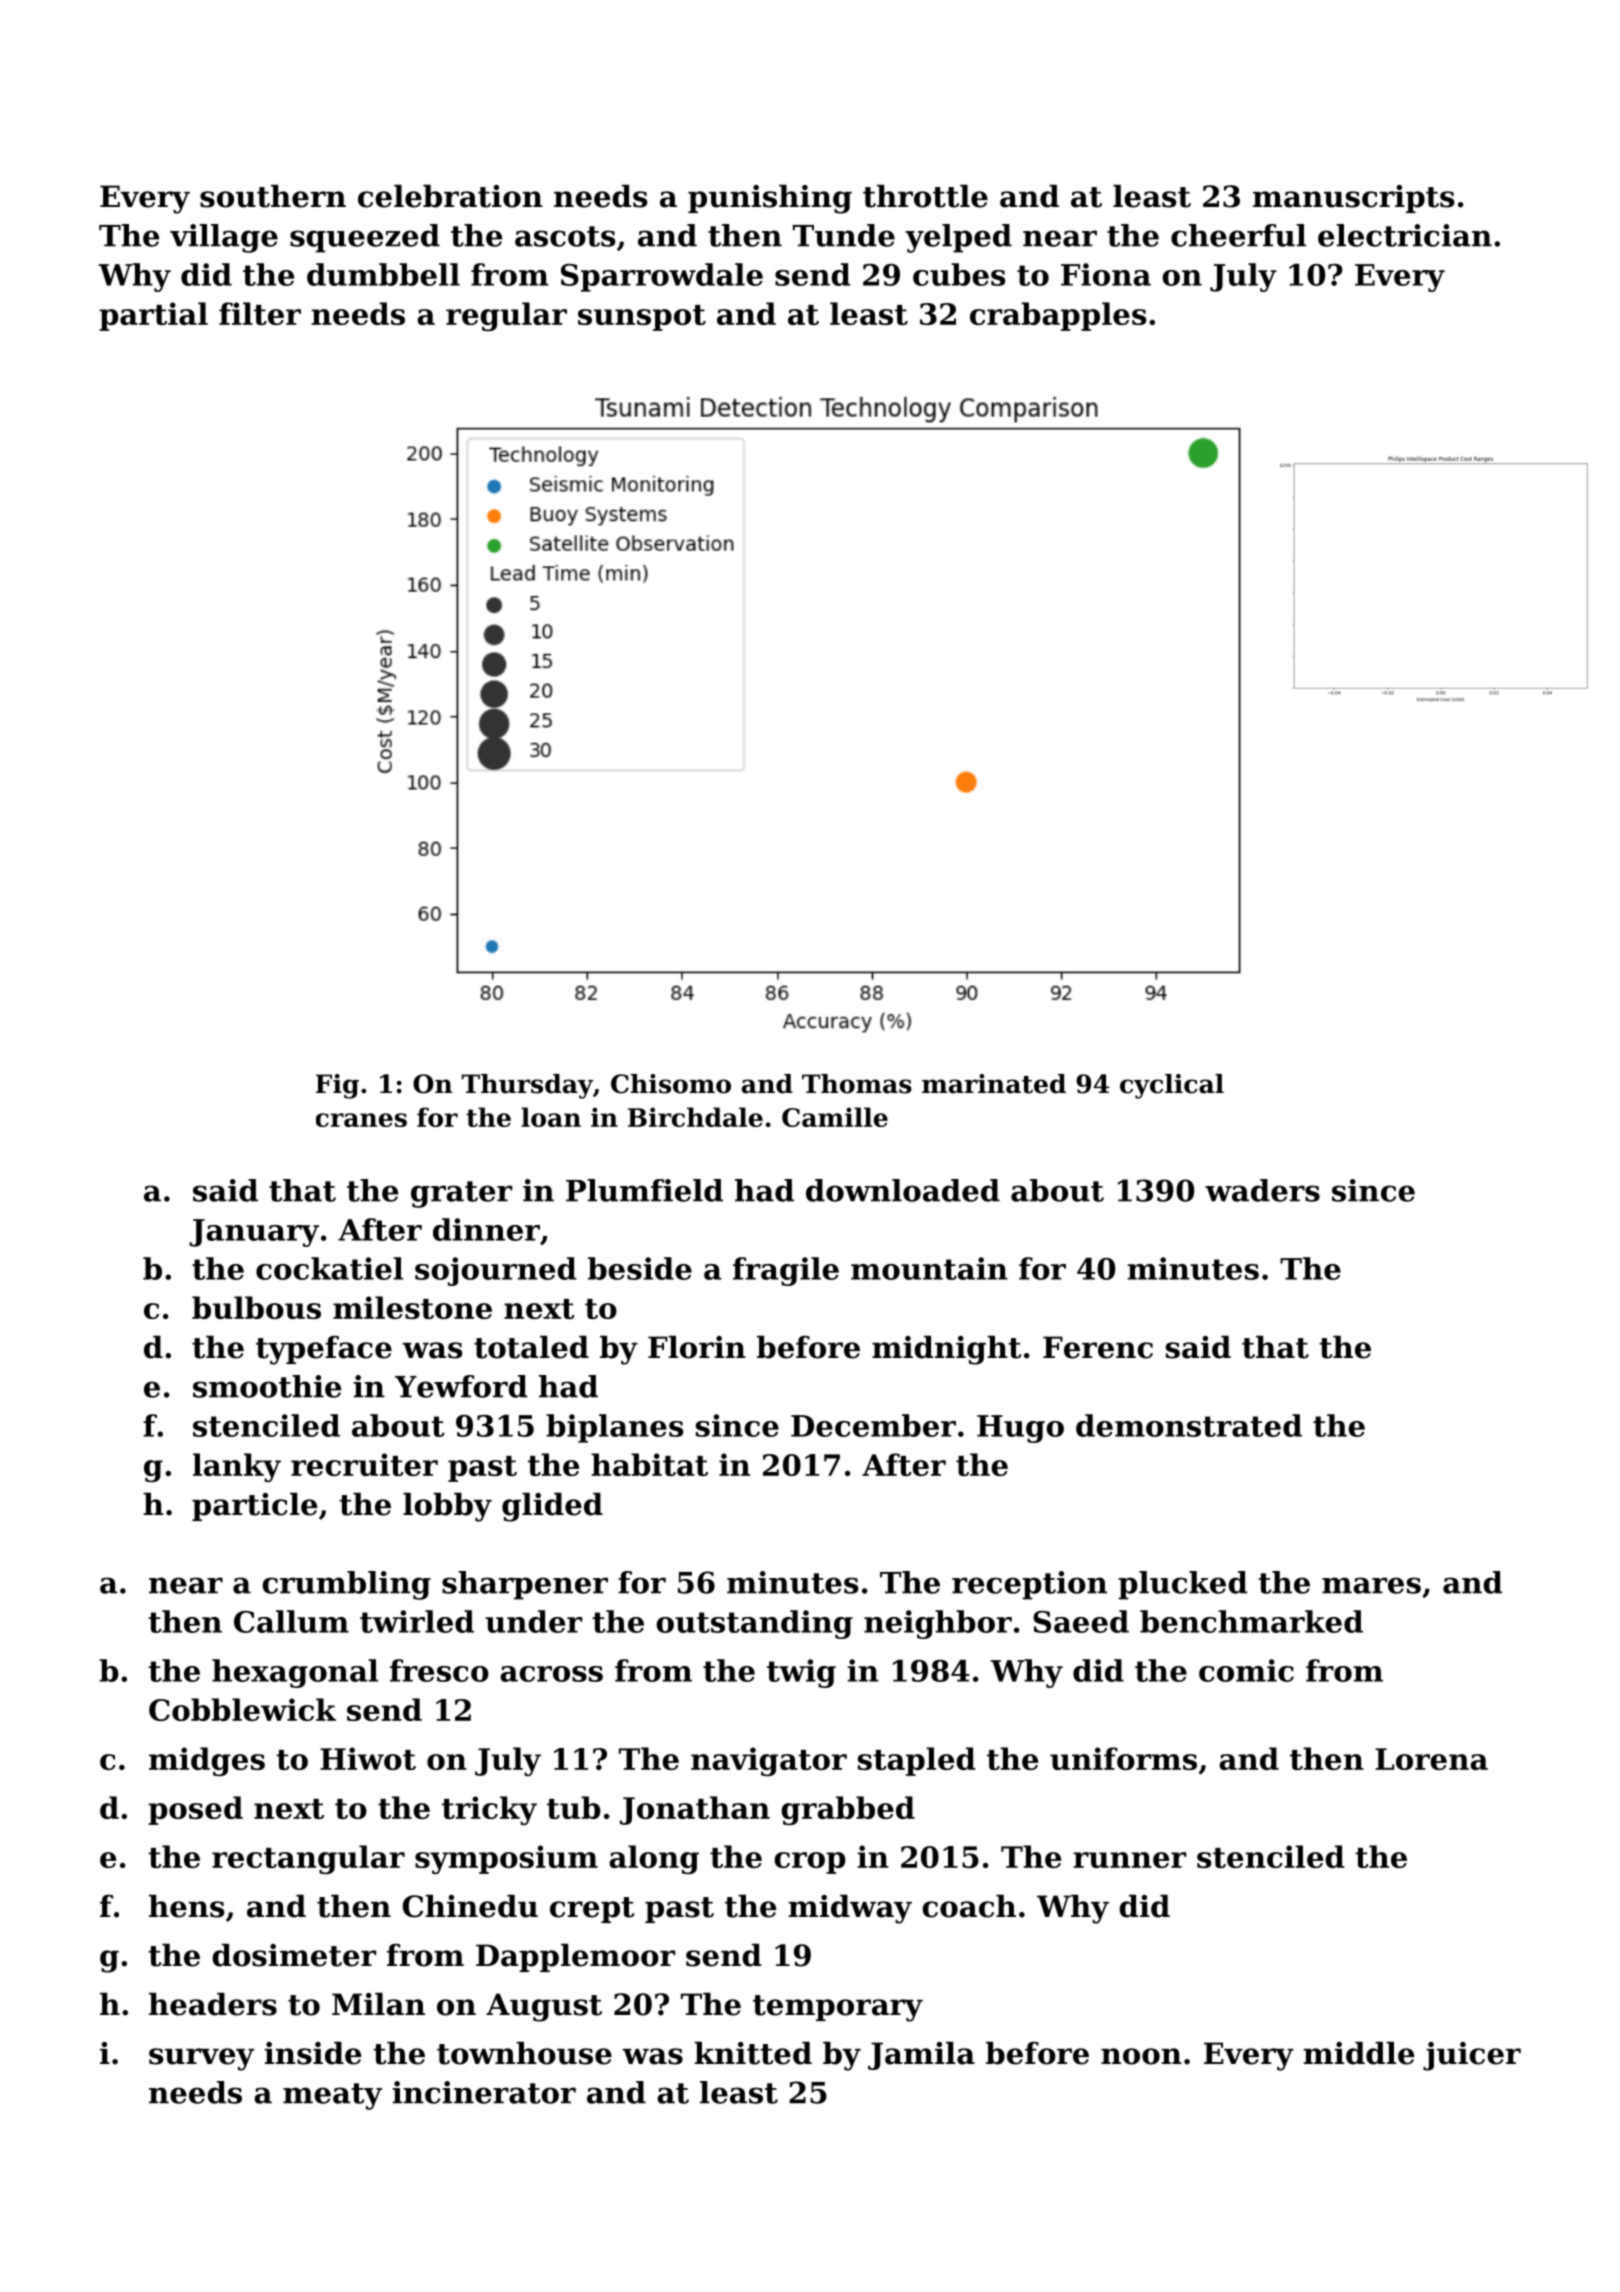 The height and width of the page is (2292, 1620). Describe the element at coordinates (1262, 1190) in the page. I see `waders` at that location.
